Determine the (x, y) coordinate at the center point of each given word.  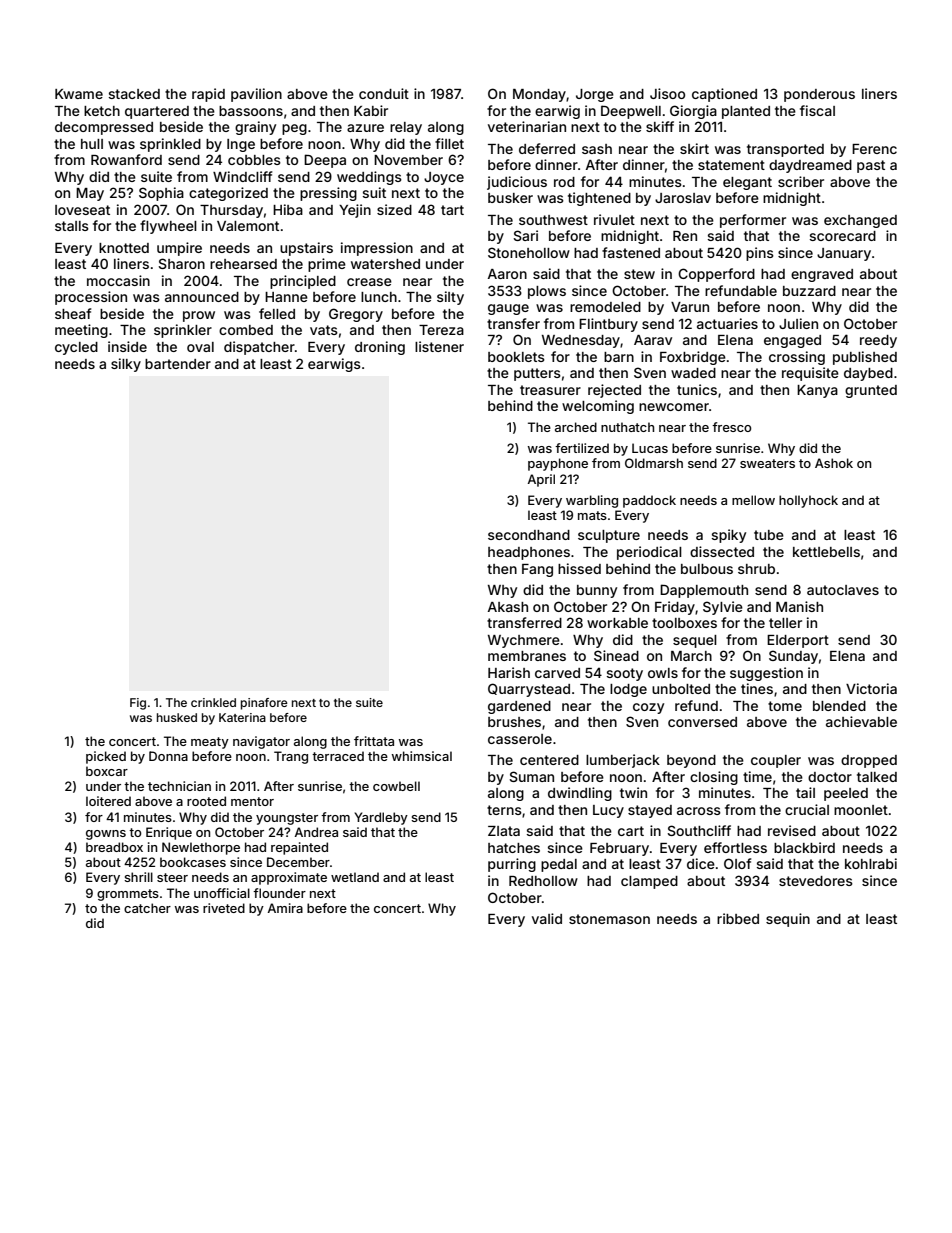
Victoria (871, 688)
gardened (519, 707)
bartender (178, 364)
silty (450, 298)
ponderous (819, 95)
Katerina (242, 717)
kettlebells (826, 552)
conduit (384, 93)
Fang (537, 570)
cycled (76, 348)
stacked (134, 94)
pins (760, 254)
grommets (128, 895)
